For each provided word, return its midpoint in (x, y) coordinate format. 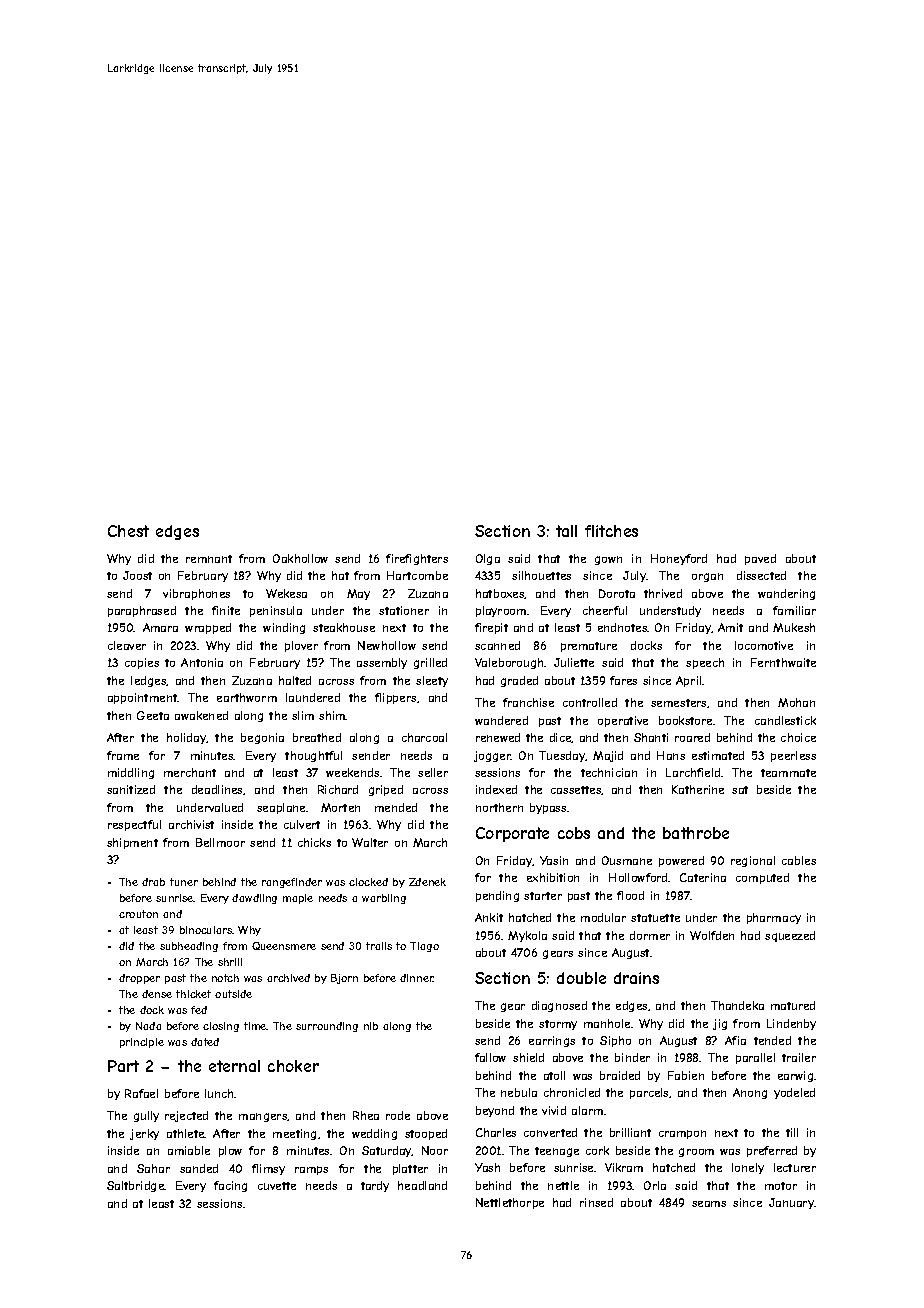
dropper (139, 979)
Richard (338, 789)
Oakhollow (300, 558)
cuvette (277, 1186)
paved (760, 559)
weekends (352, 772)
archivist (191, 824)
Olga (488, 559)
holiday (186, 738)
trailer (799, 1057)
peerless (793, 756)
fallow (490, 1057)
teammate (788, 773)
